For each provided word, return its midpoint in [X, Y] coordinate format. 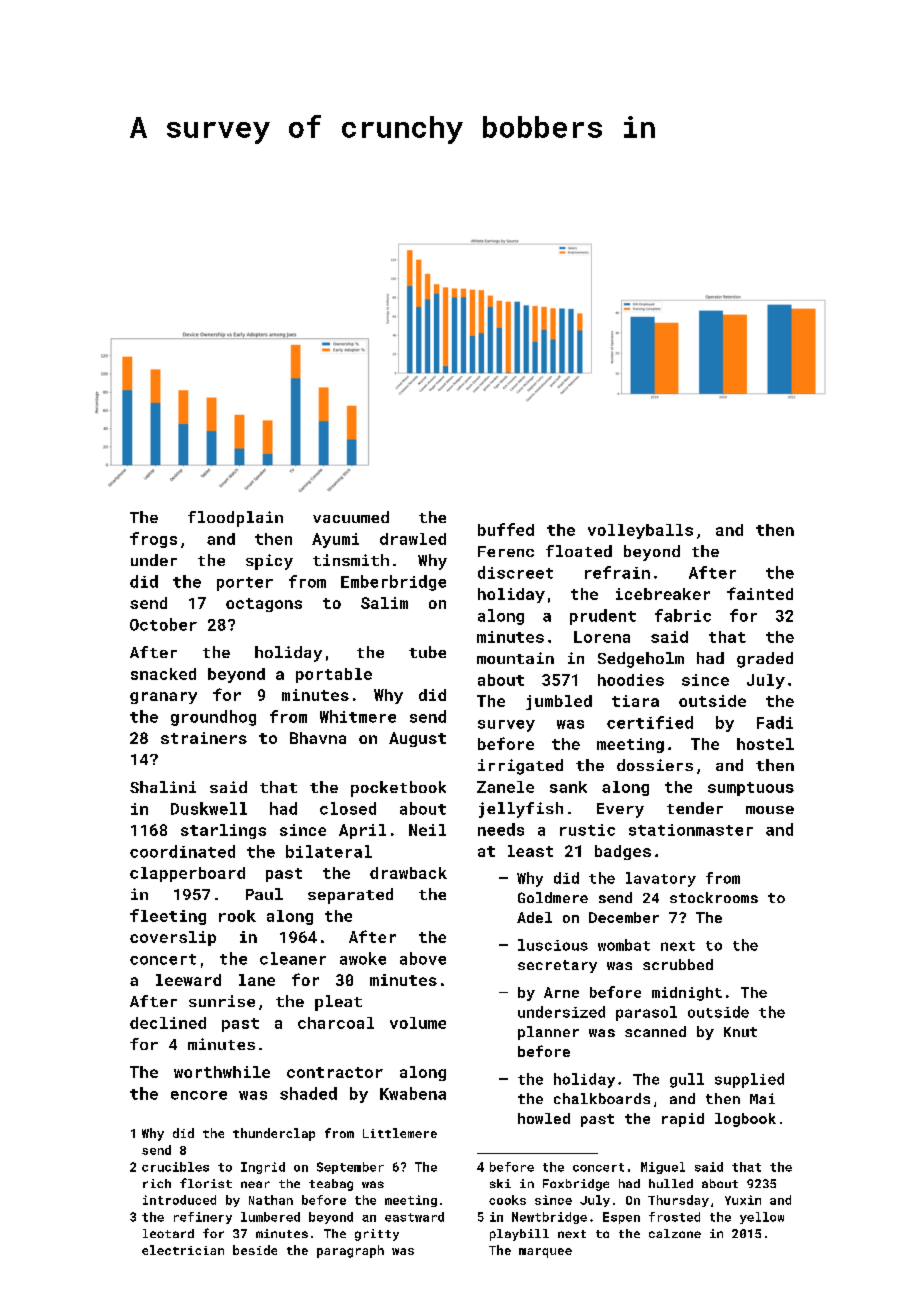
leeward [188, 980]
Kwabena [413, 1093]
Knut [740, 1032]
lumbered [270, 1217]
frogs [153, 540]
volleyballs [640, 531]
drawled [413, 539]
